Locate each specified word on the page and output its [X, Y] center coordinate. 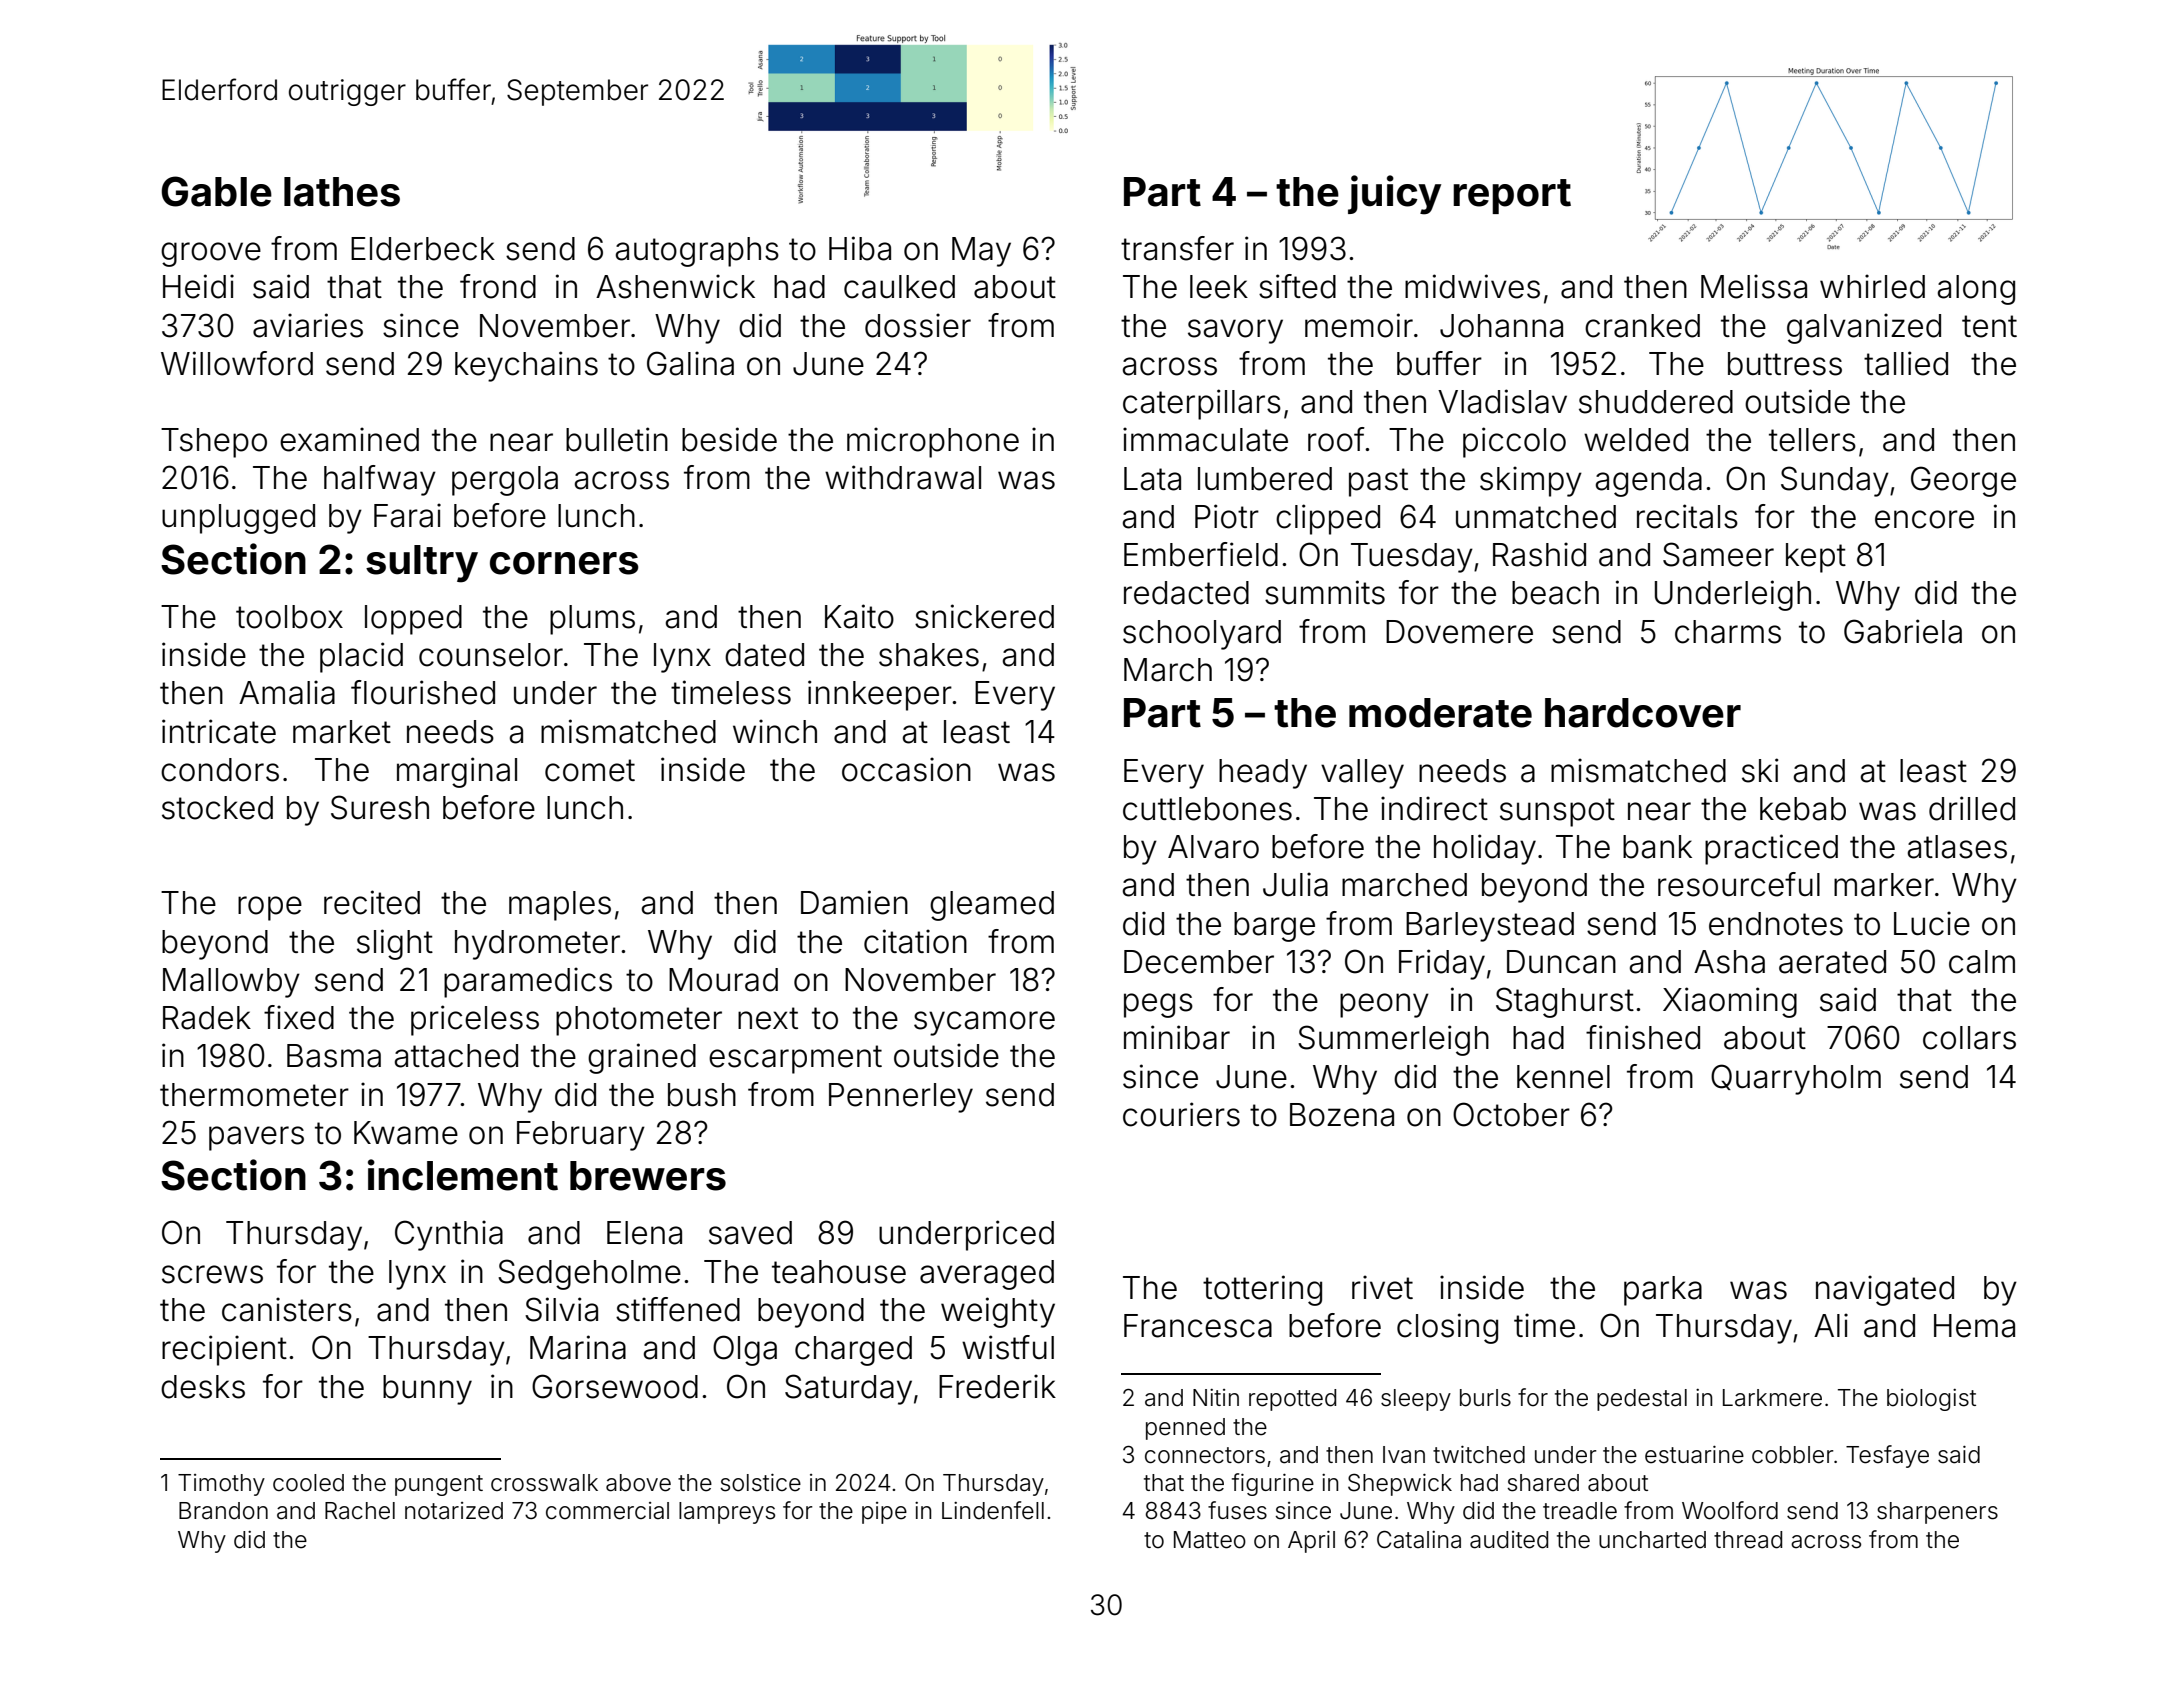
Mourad [723, 980]
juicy [1394, 195]
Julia [1295, 884]
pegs [1158, 1005]
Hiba [860, 248]
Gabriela [1903, 631]
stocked [217, 808]
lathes [342, 192]
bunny [427, 1390]
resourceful [1739, 884]
